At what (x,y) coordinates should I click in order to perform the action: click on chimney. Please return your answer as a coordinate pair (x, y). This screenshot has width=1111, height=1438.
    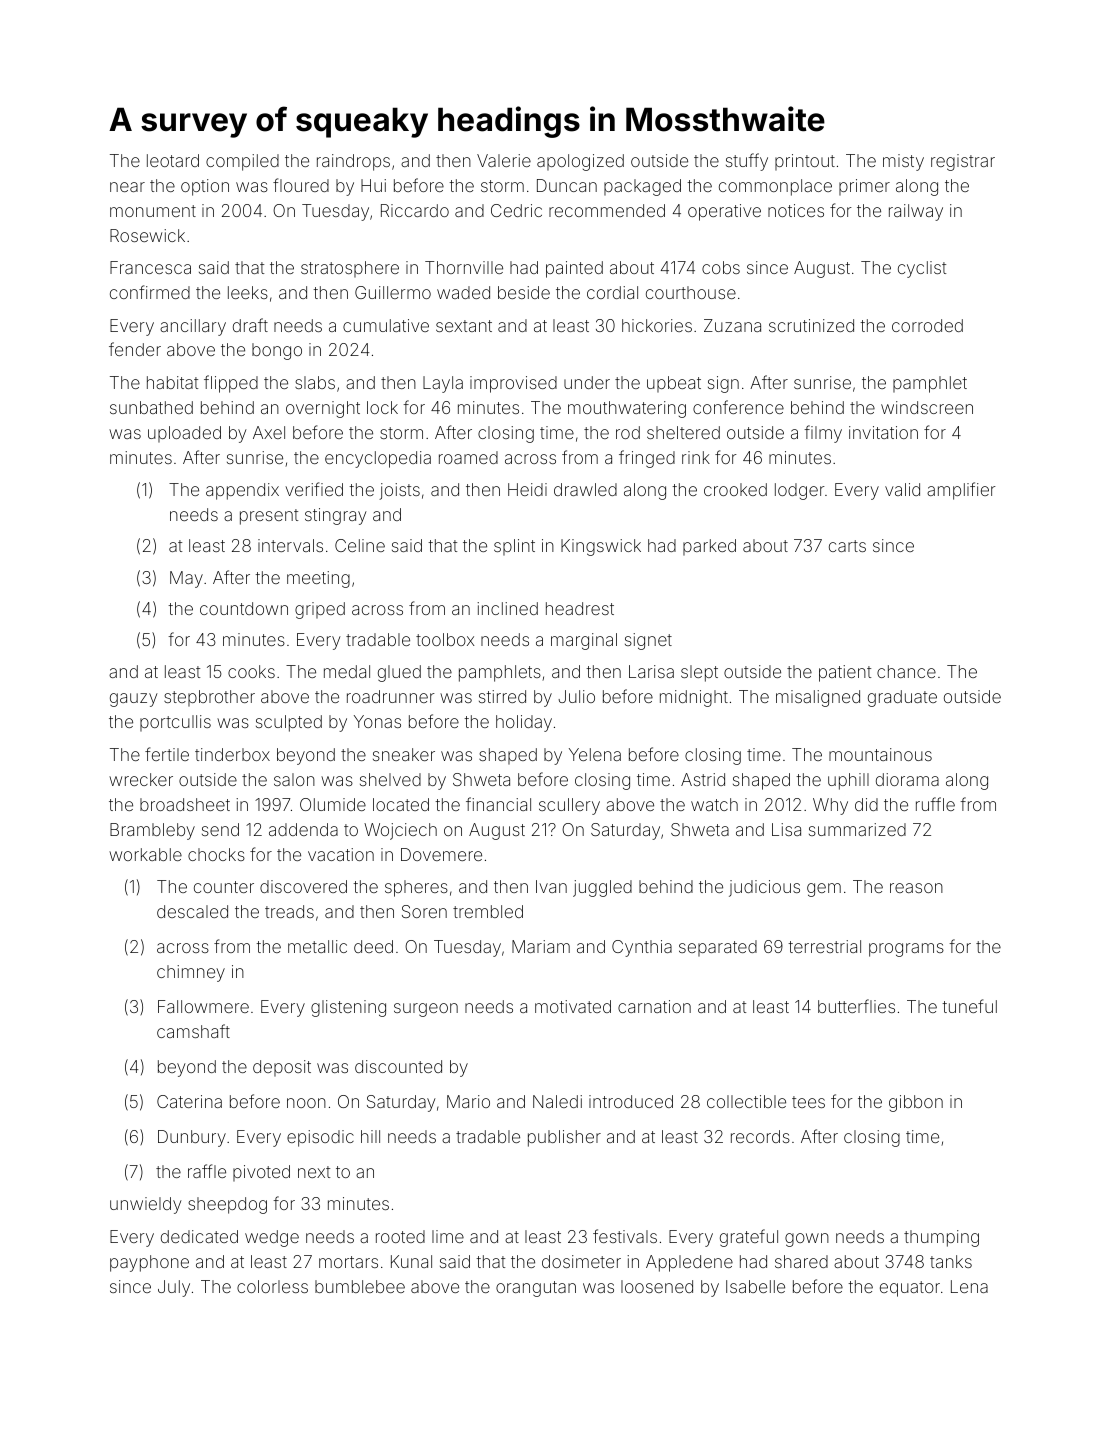
    Looking at the image, I should click on (191, 973).
